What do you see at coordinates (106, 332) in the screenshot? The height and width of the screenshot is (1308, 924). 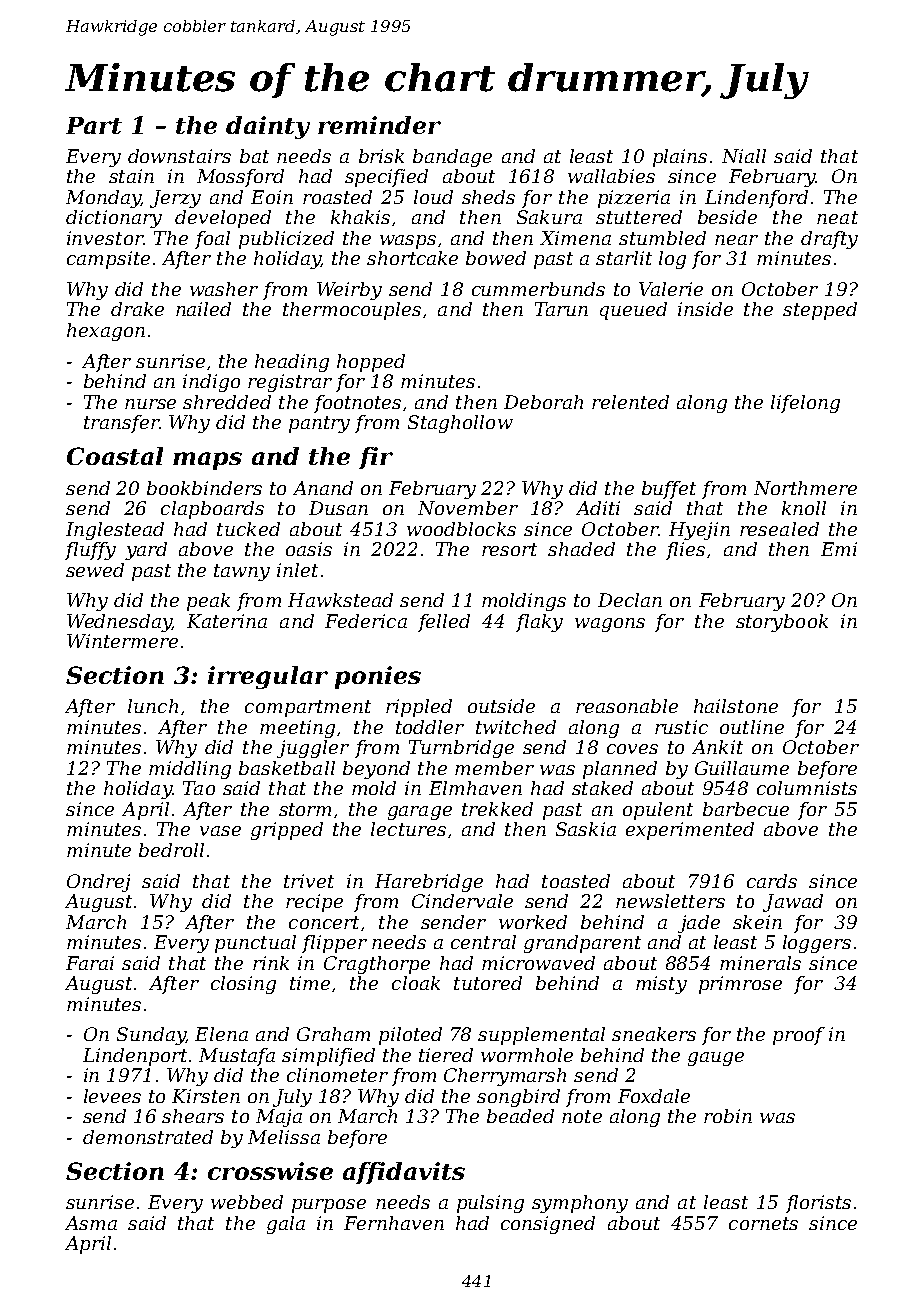 I see `hexagon` at bounding box center [106, 332].
